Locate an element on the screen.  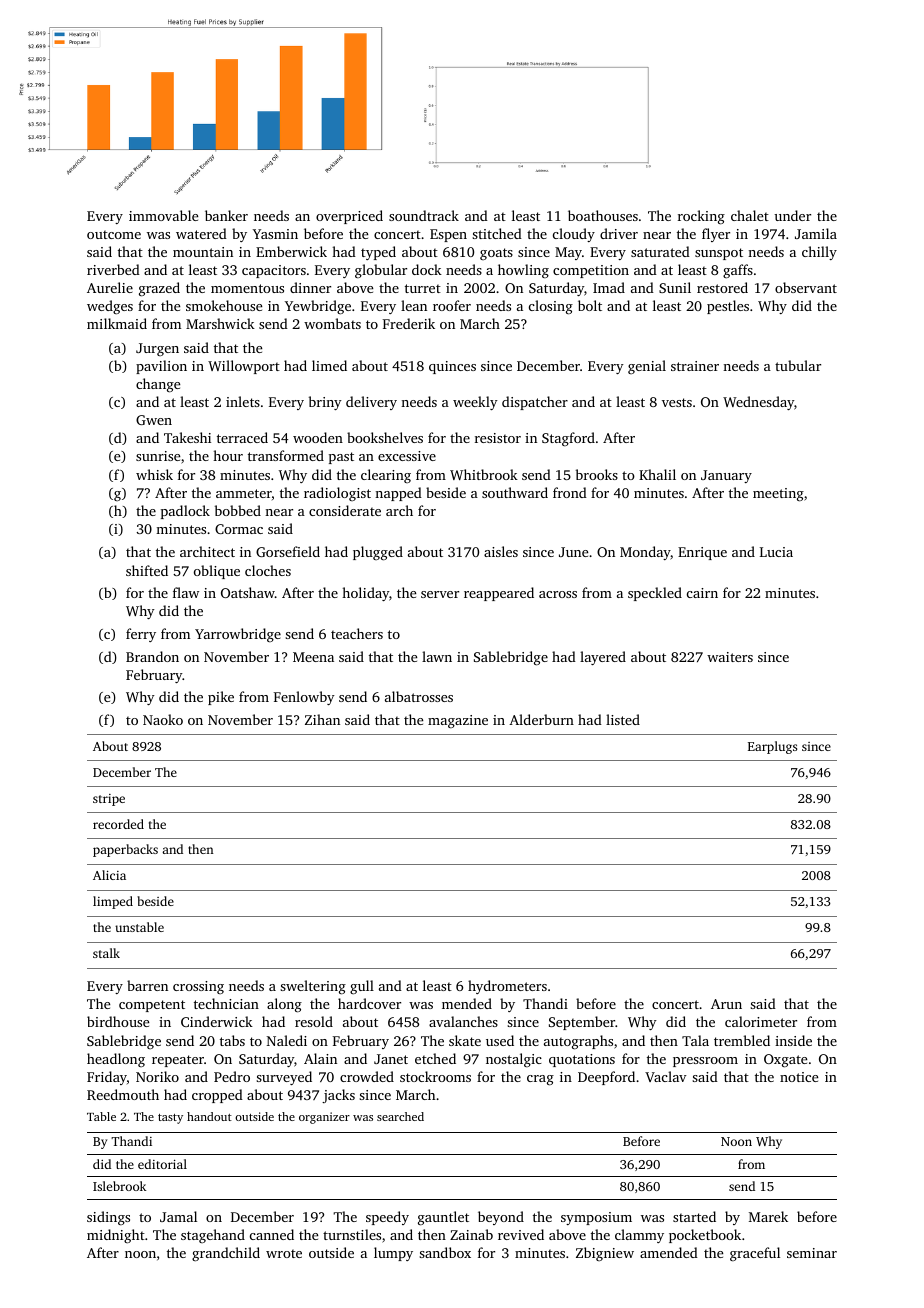
sandbox is located at coordinates (445, 1252).
